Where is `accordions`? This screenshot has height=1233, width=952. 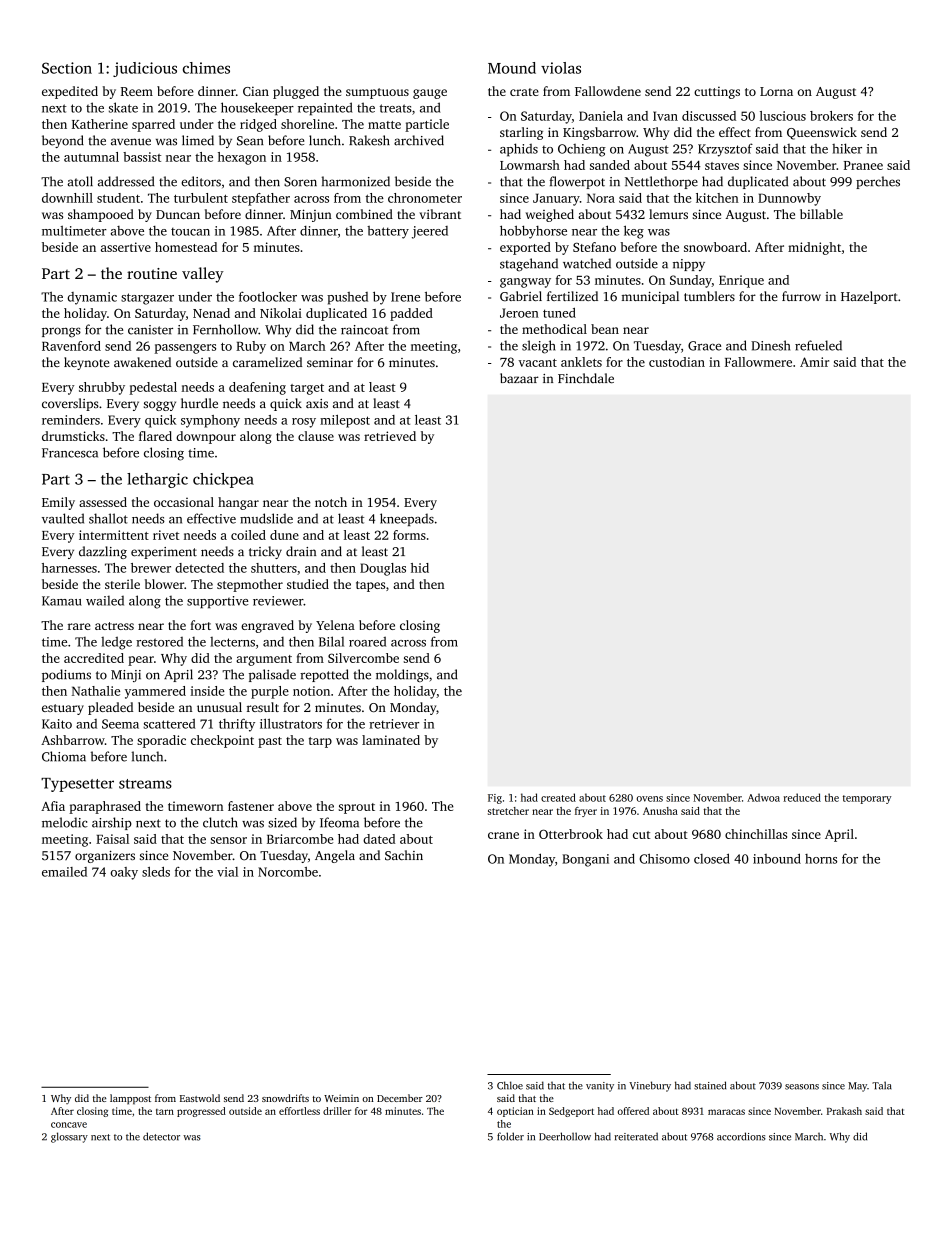
accordions is located at coordinates (741, 1136).
